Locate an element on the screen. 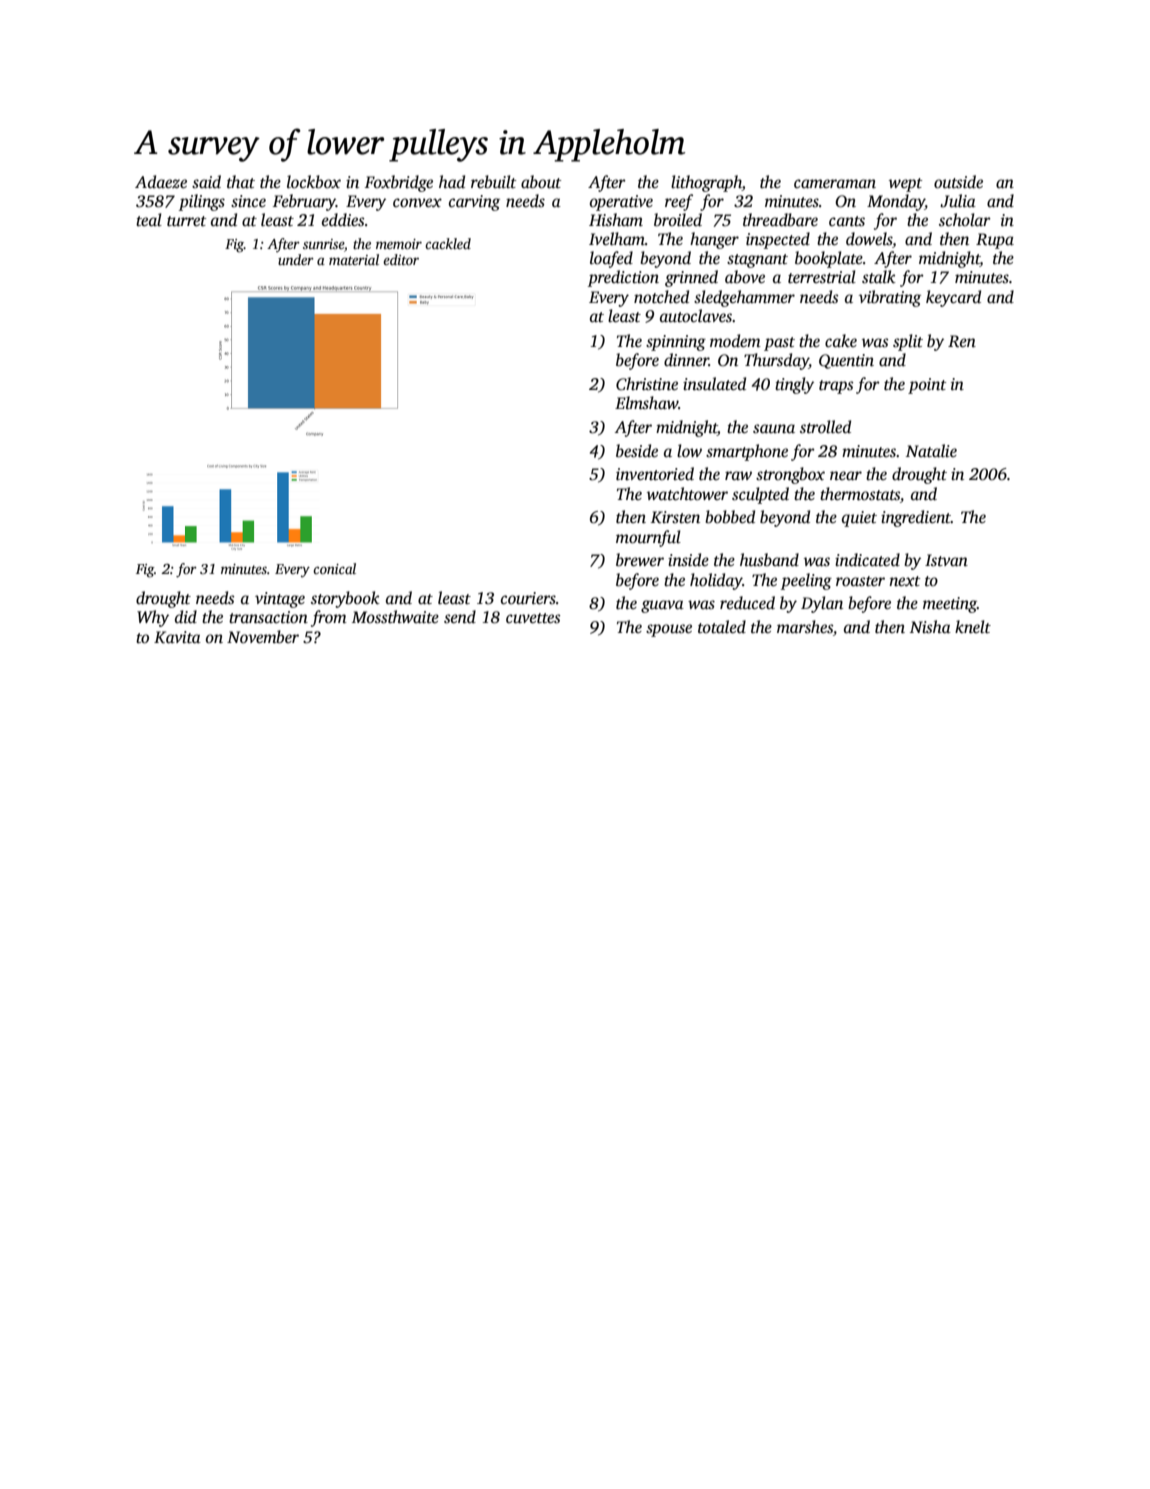  rebuilt is located at coordinates (493, 182).
